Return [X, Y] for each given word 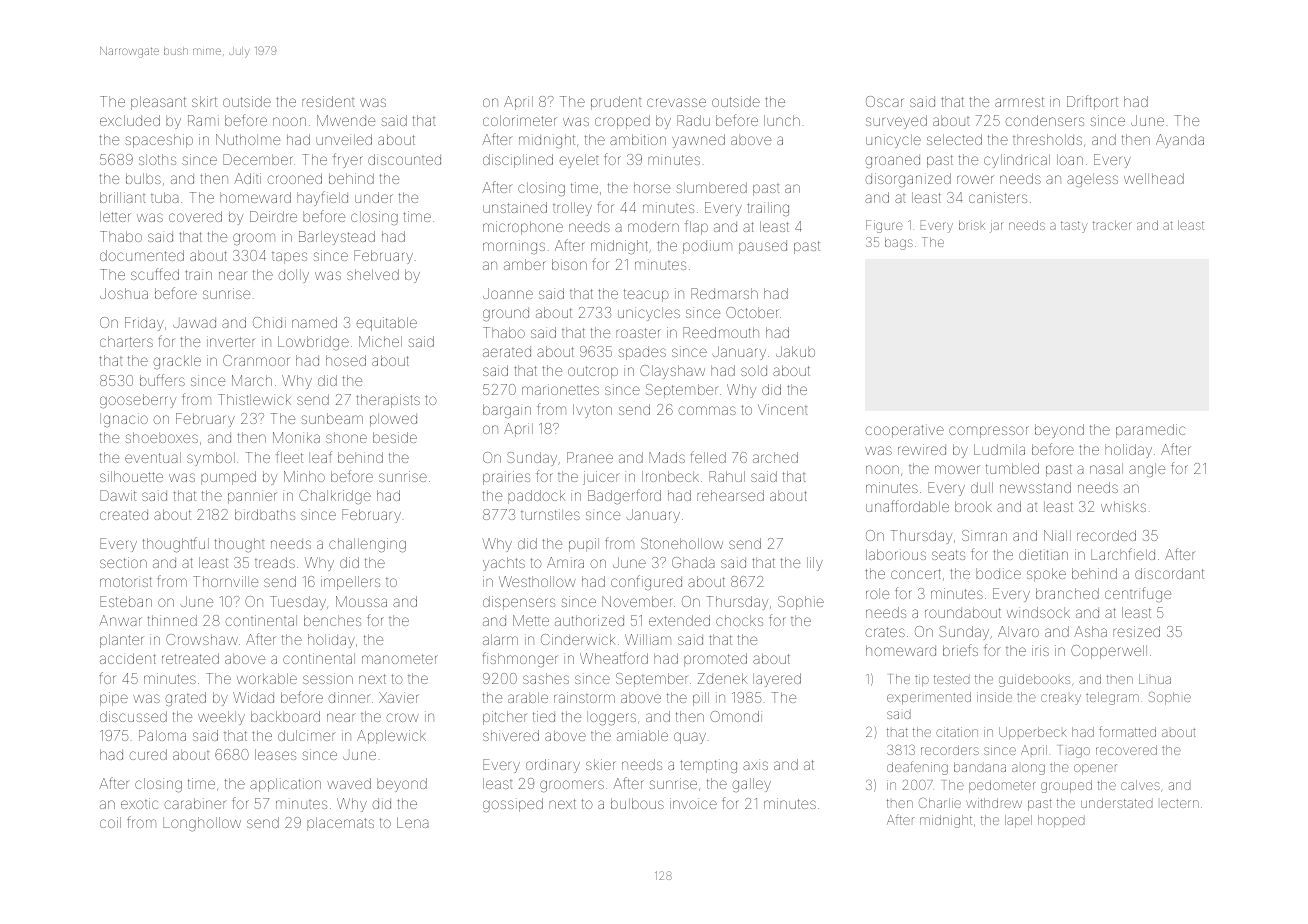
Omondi [736, 716]
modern [653, 226]
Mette [531, 620]
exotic [139, 803]
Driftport [1092, 102]
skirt [204, 101]
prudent [616, 103]
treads [275, 562]
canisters [998, 197]
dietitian [1043, 554]
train [198, 274]
